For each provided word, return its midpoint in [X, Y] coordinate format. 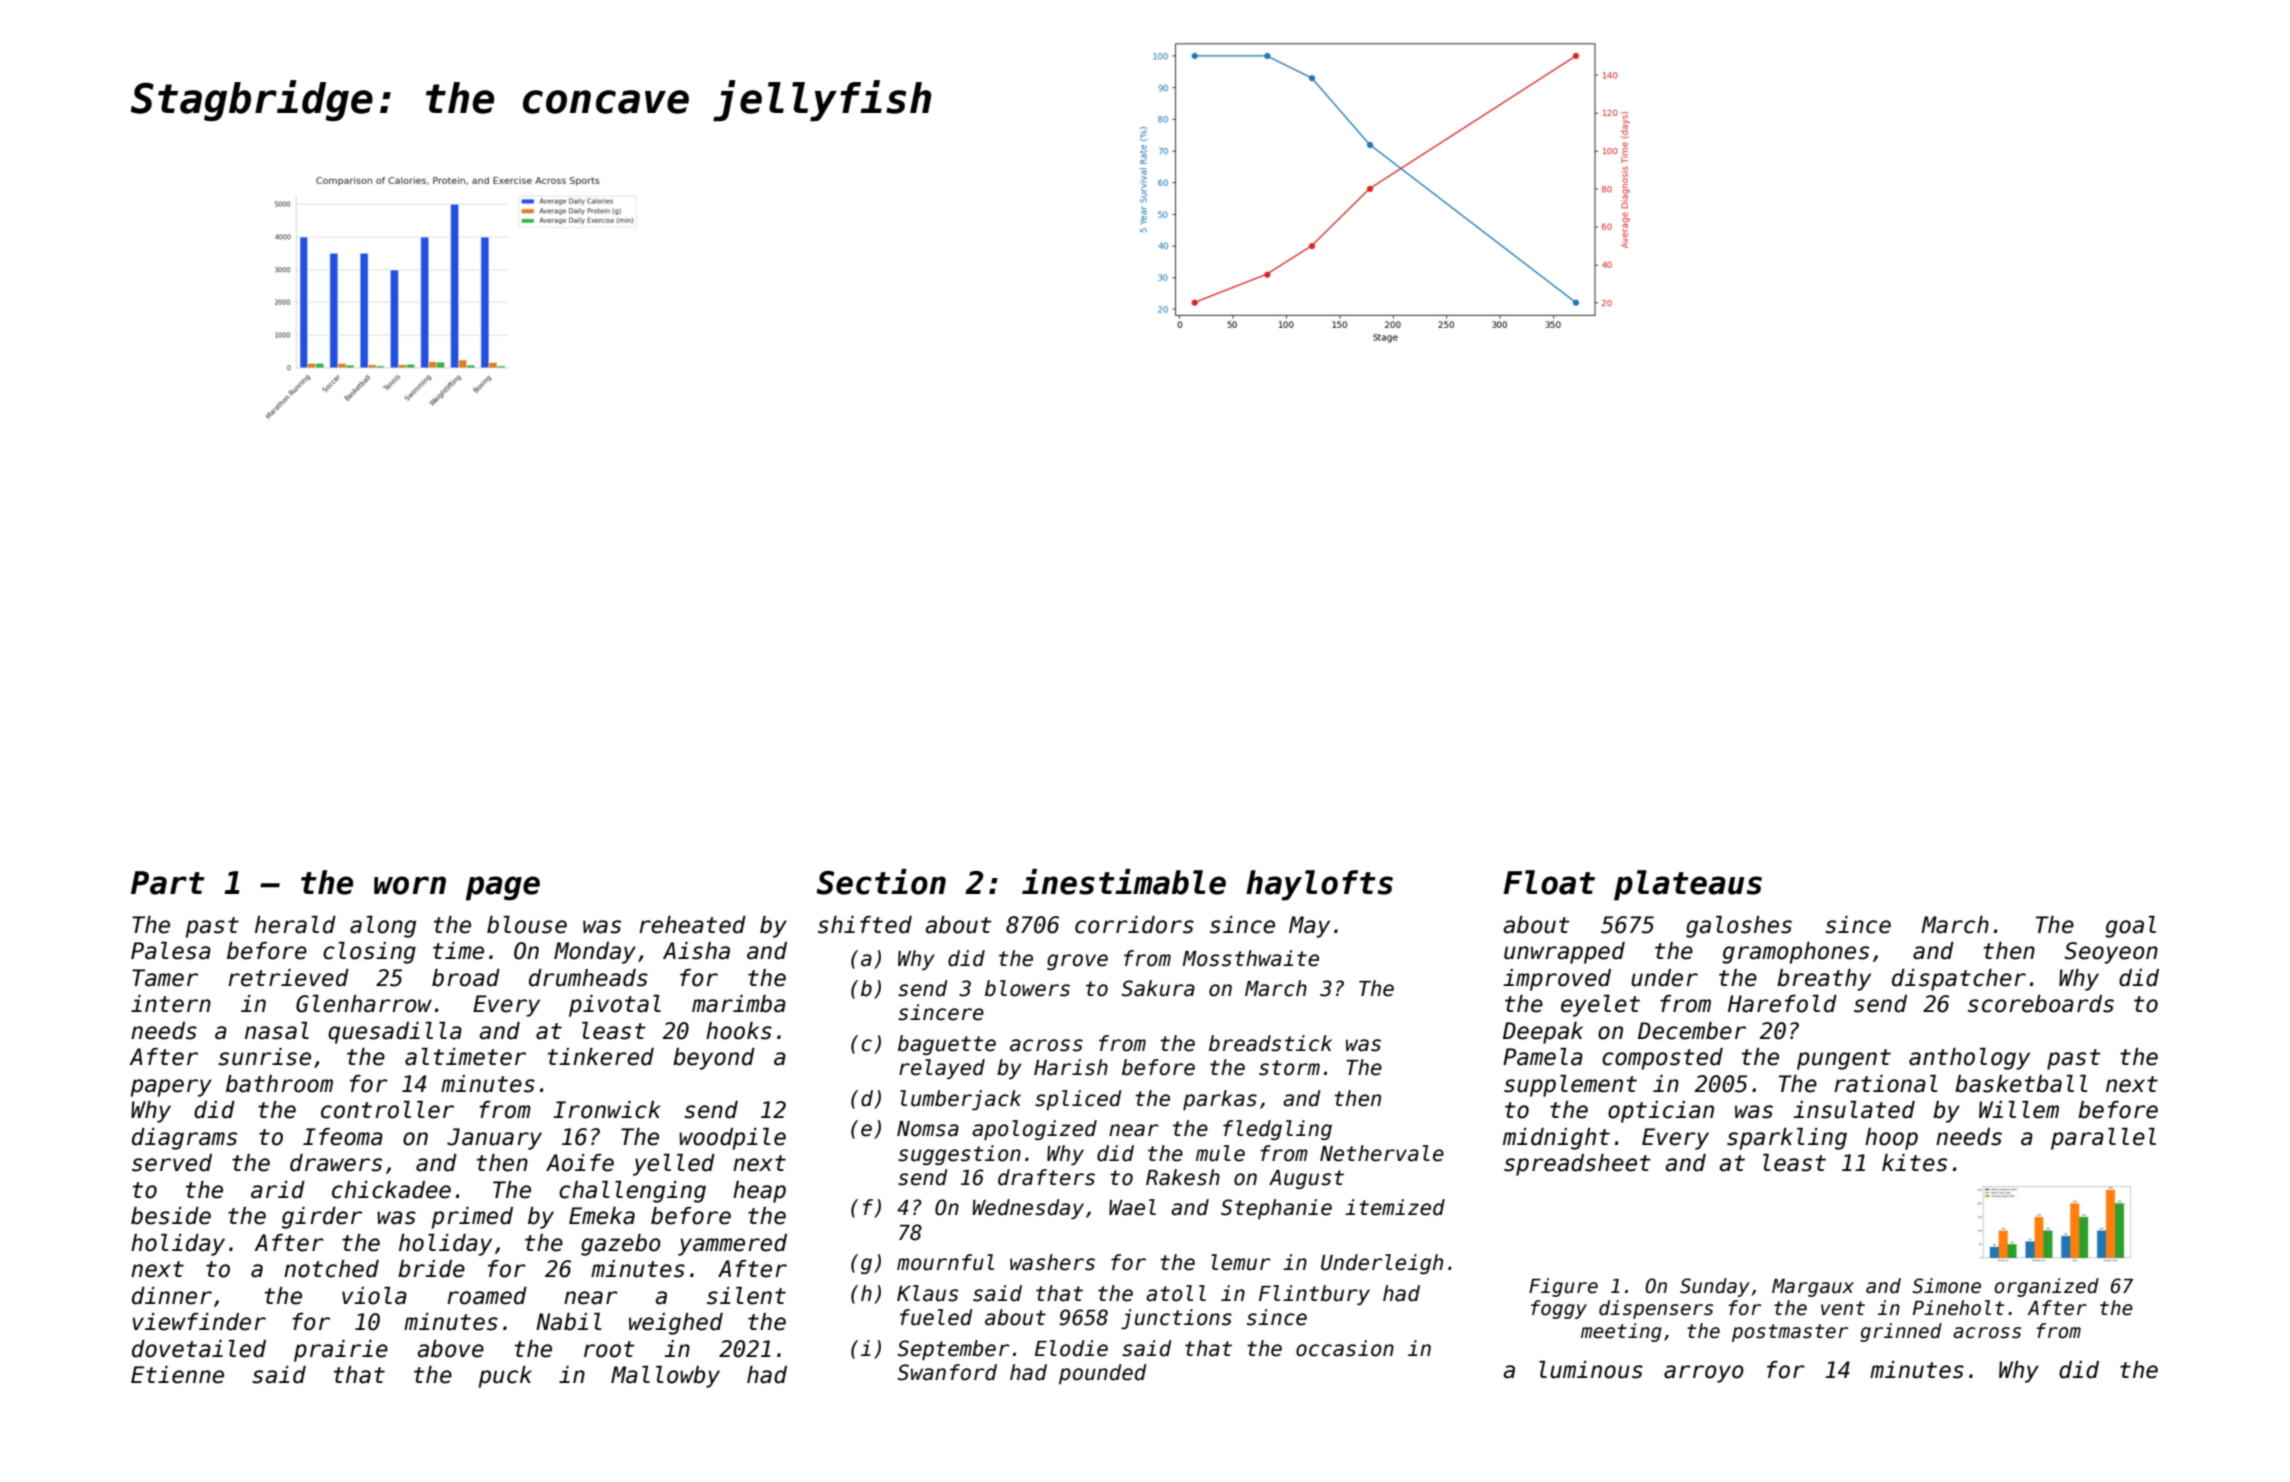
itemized [1395, 1207]
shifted [865, 925]
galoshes [1739, 927]
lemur [1241, 1262]
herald [295, 925]
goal [2130, 927]
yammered [732, 1245]
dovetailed [199, 1349]
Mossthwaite [1250, 958]
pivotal [615, 1006]
